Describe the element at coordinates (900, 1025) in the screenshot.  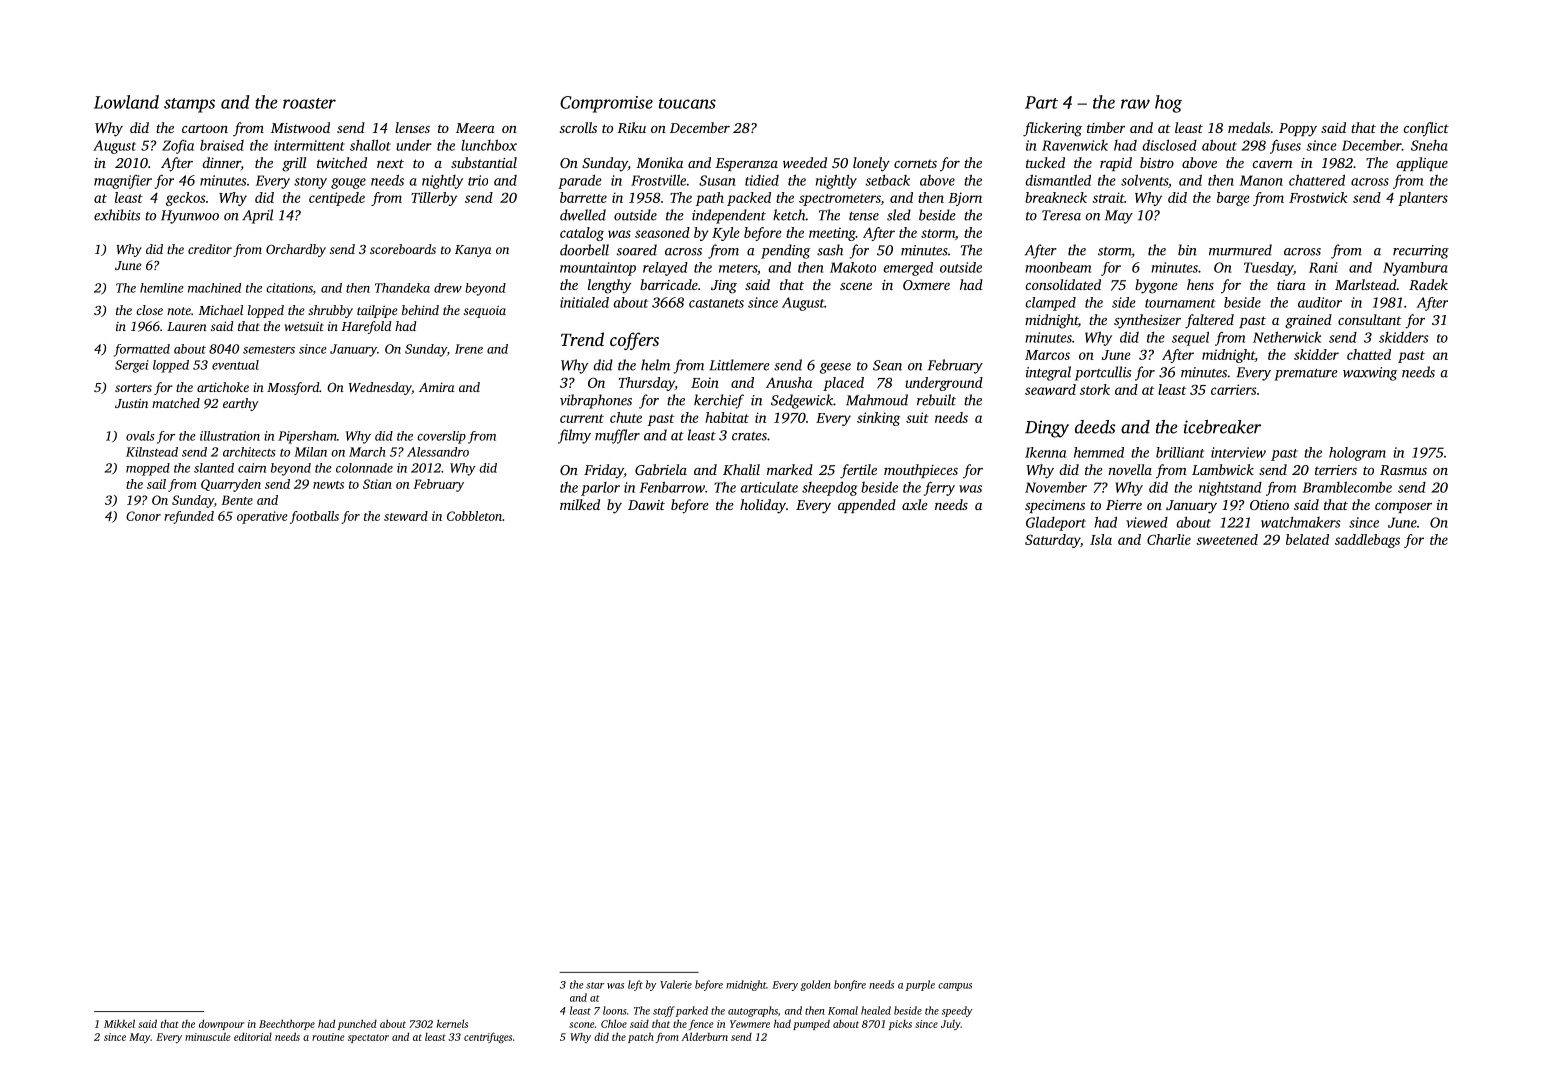
I see `picks` at that location.
